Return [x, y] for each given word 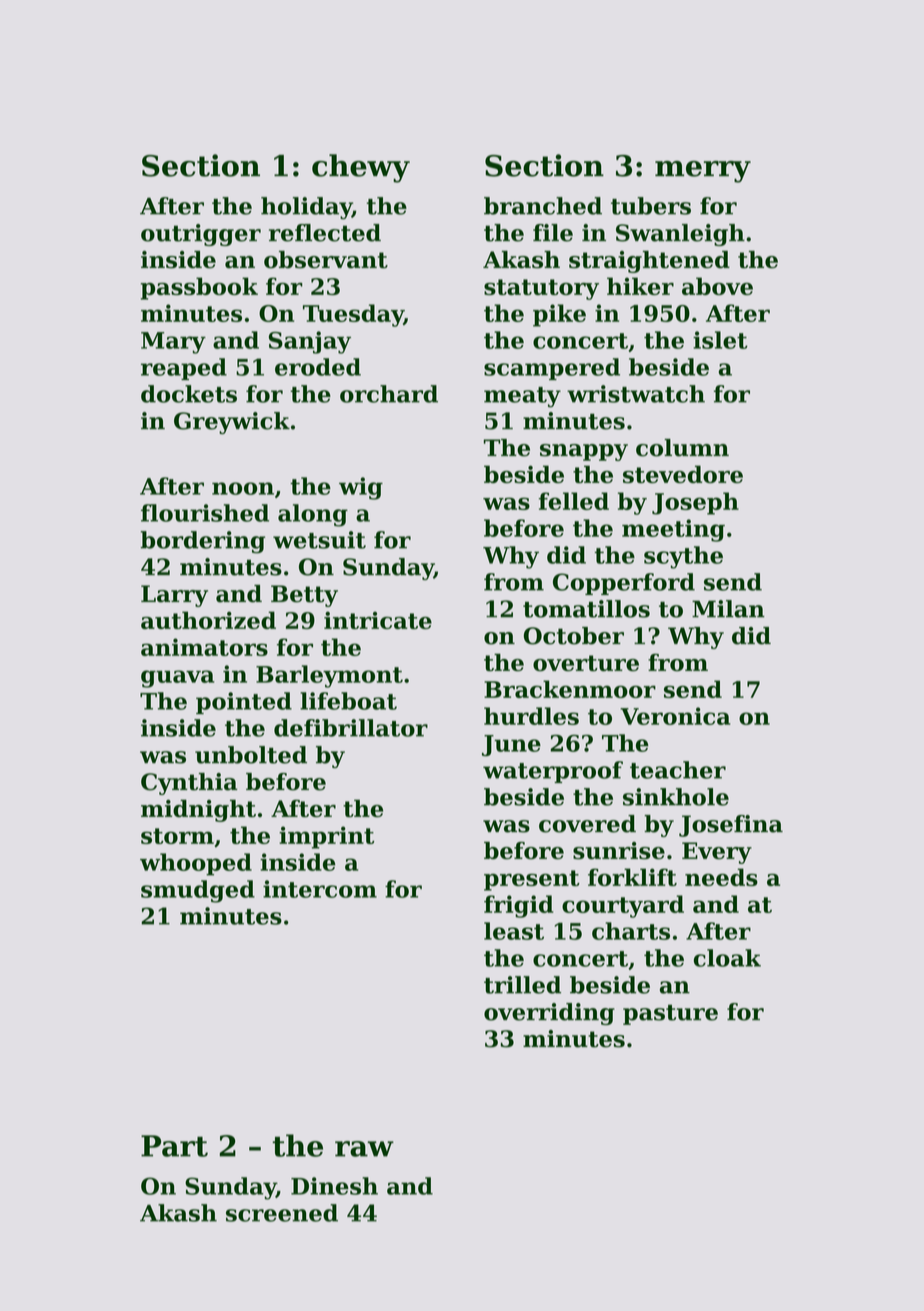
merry [703, 172]
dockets [189, 394]
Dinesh [334, 1186]
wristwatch [636, 394]
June [511, 745]
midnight [198, 810]
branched [543, 206]
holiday [306, 208]
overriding [549, 1014]
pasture [670, 1015]
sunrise [619, 851]
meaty [522, 397]
